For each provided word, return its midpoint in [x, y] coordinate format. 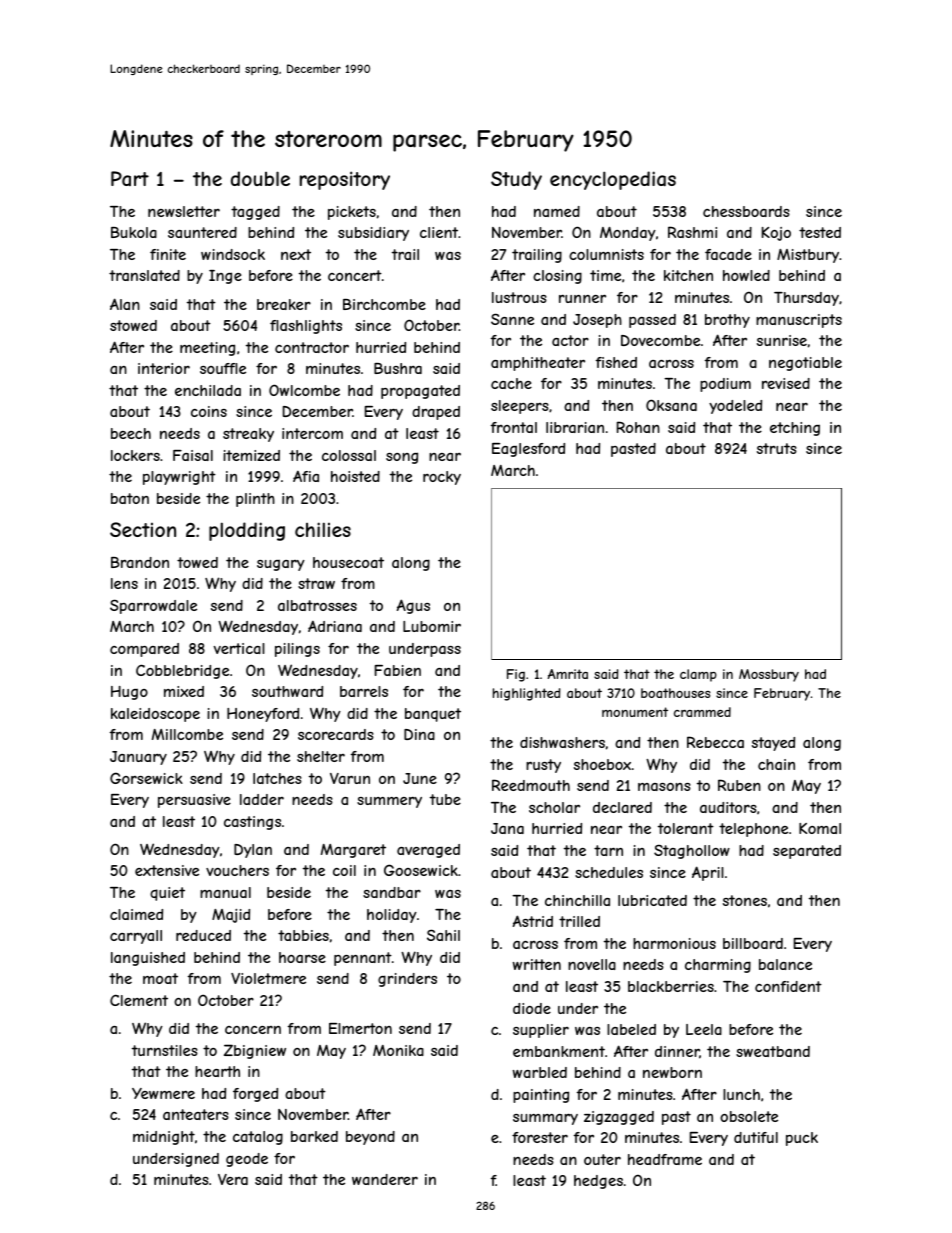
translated [144, 275]
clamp [698, 675]
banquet [433, 715]
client [439, 232]
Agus [413, 606]
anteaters [196, 1114]
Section [143, 529]
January [138, 758]
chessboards [746, 211]
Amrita [568, 674]
